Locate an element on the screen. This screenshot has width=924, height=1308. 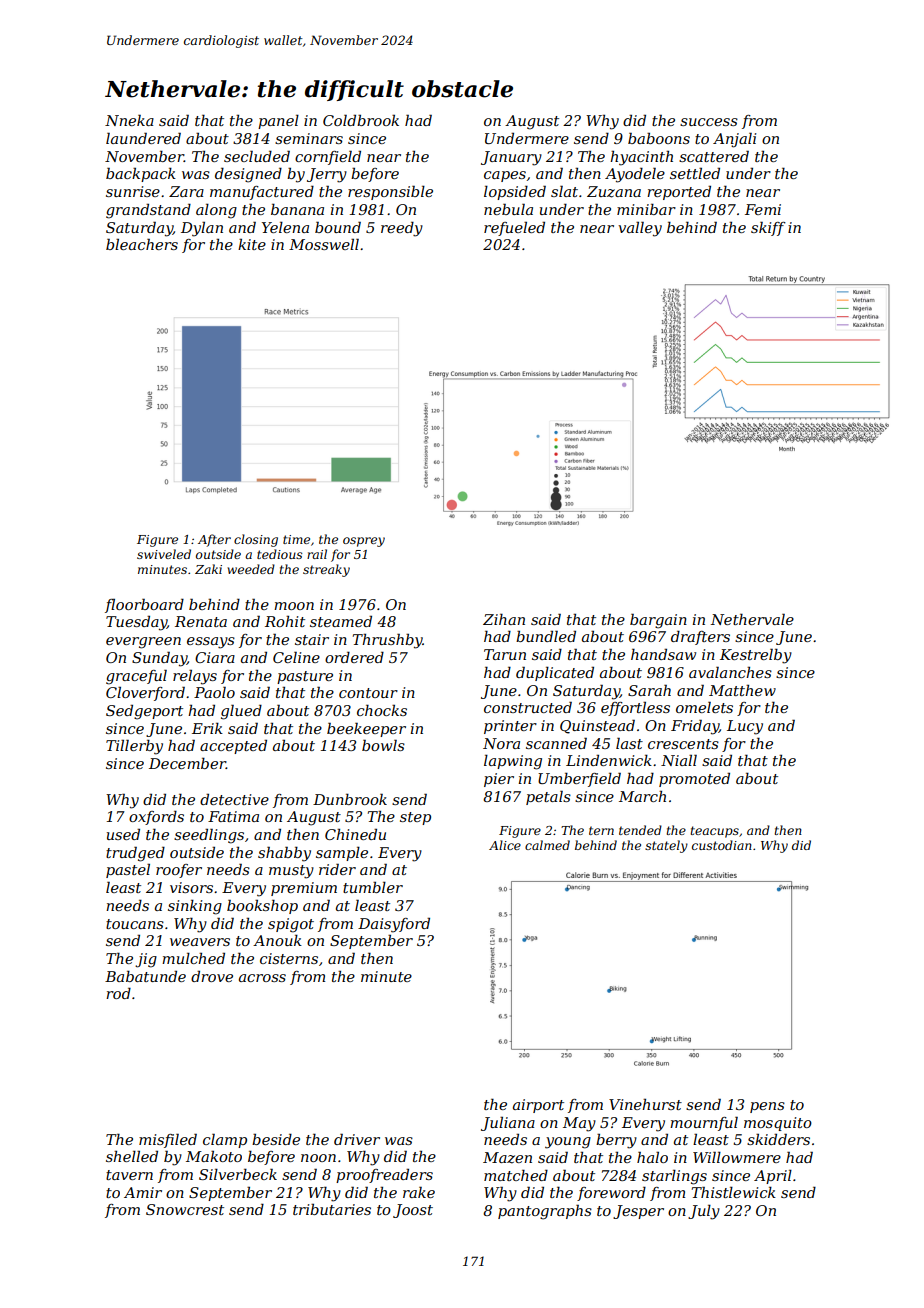
Vinehurst is located at coordinates (645, 1104).
